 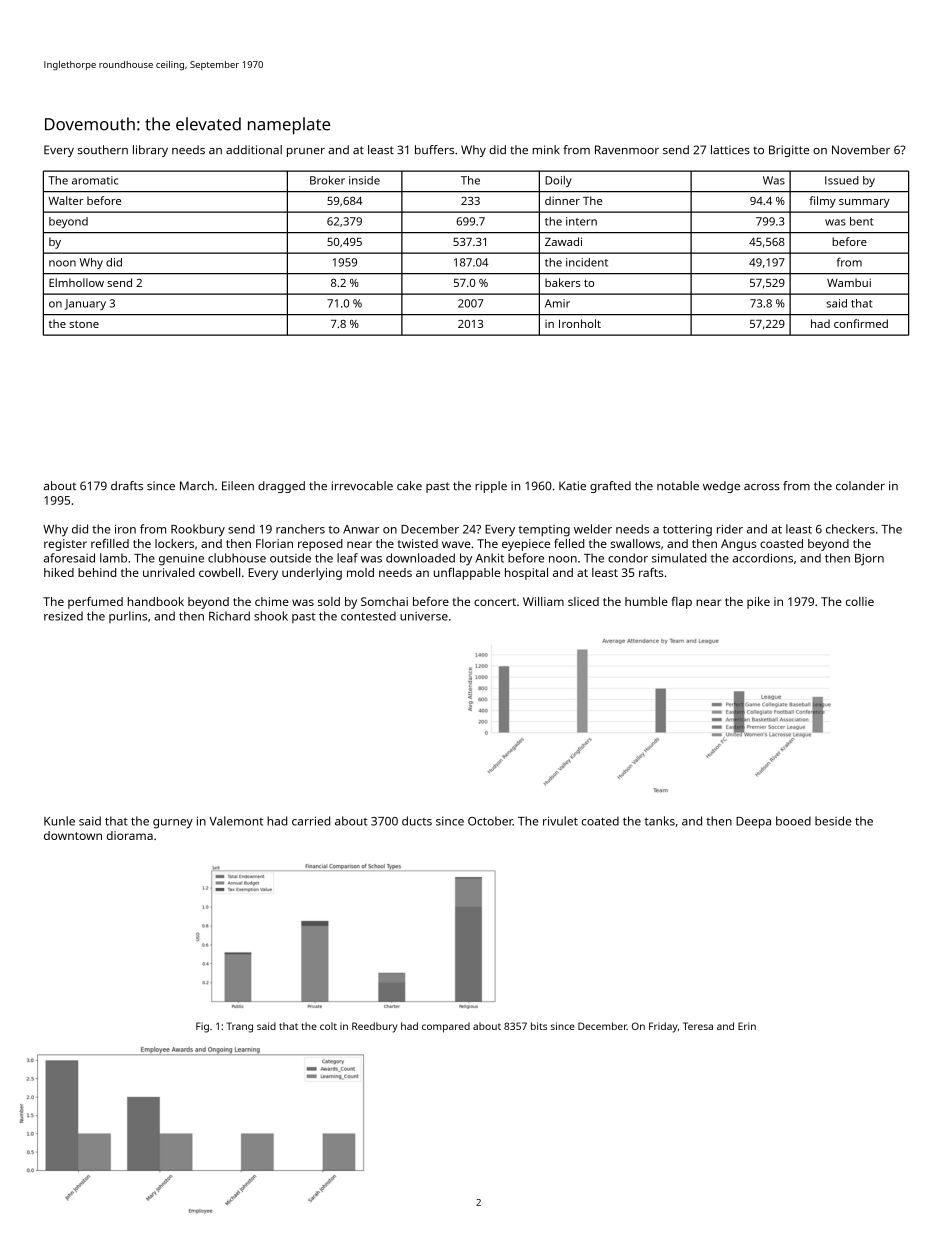 I want to click on buffers, so click(x=434, y=149).
